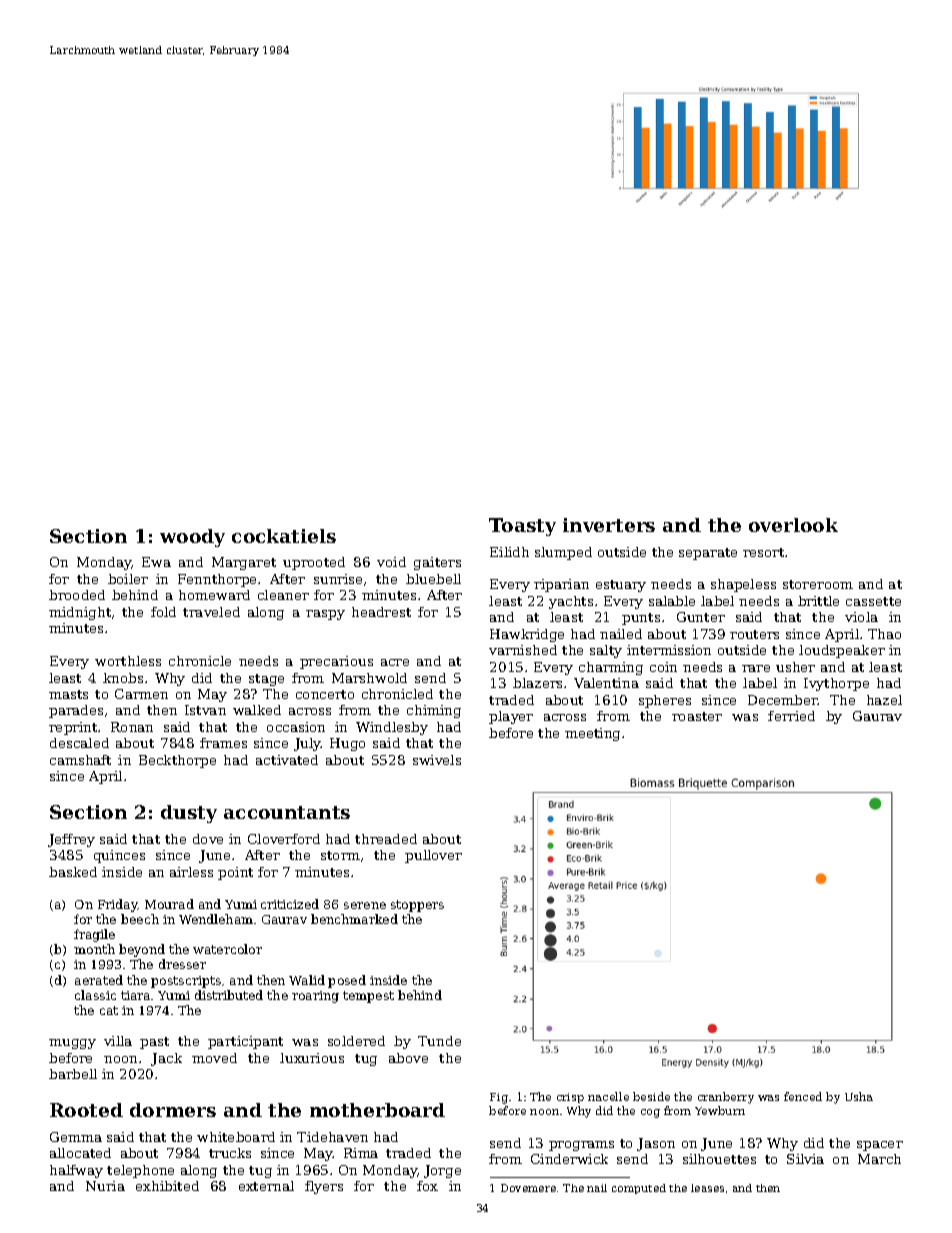 The height and width of the screenshot is (1233, 952). Describe the element at coordinates (639, 1189) in the screenshot. I see `computed` at that location.
